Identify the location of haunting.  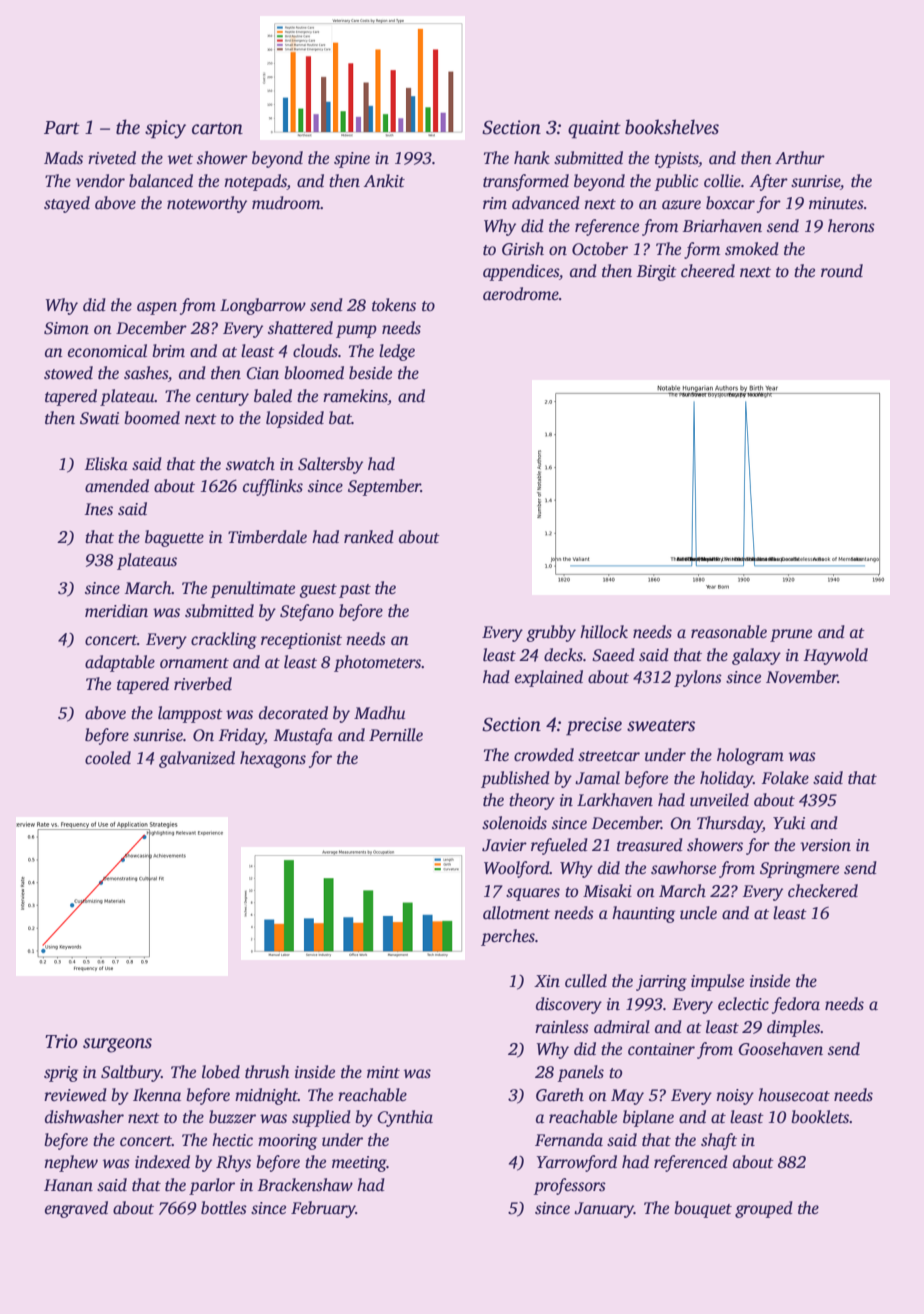
(643, 914).
